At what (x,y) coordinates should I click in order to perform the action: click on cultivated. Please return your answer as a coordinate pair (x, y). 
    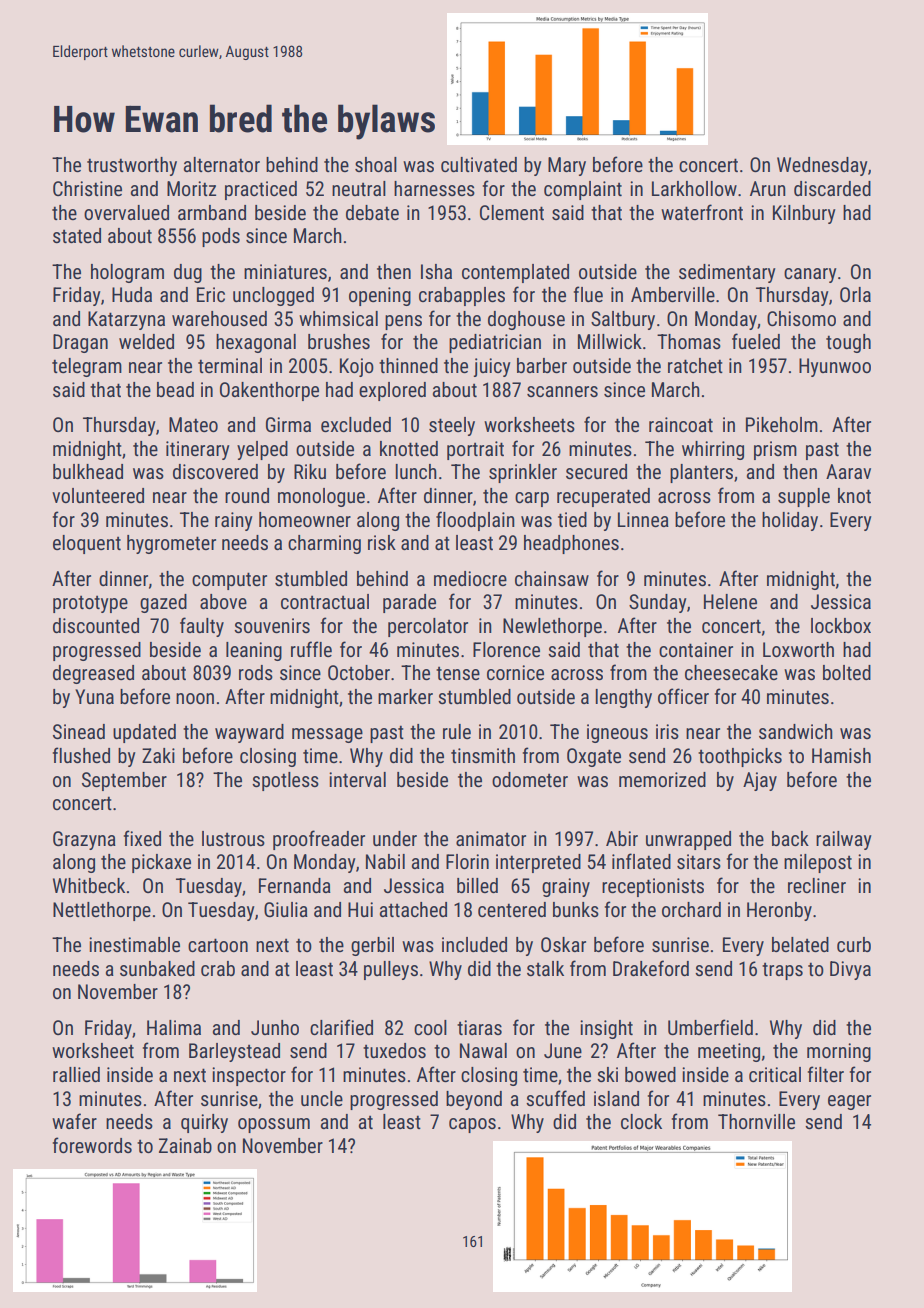
    Looking at the image, I should click on (479, 164).
